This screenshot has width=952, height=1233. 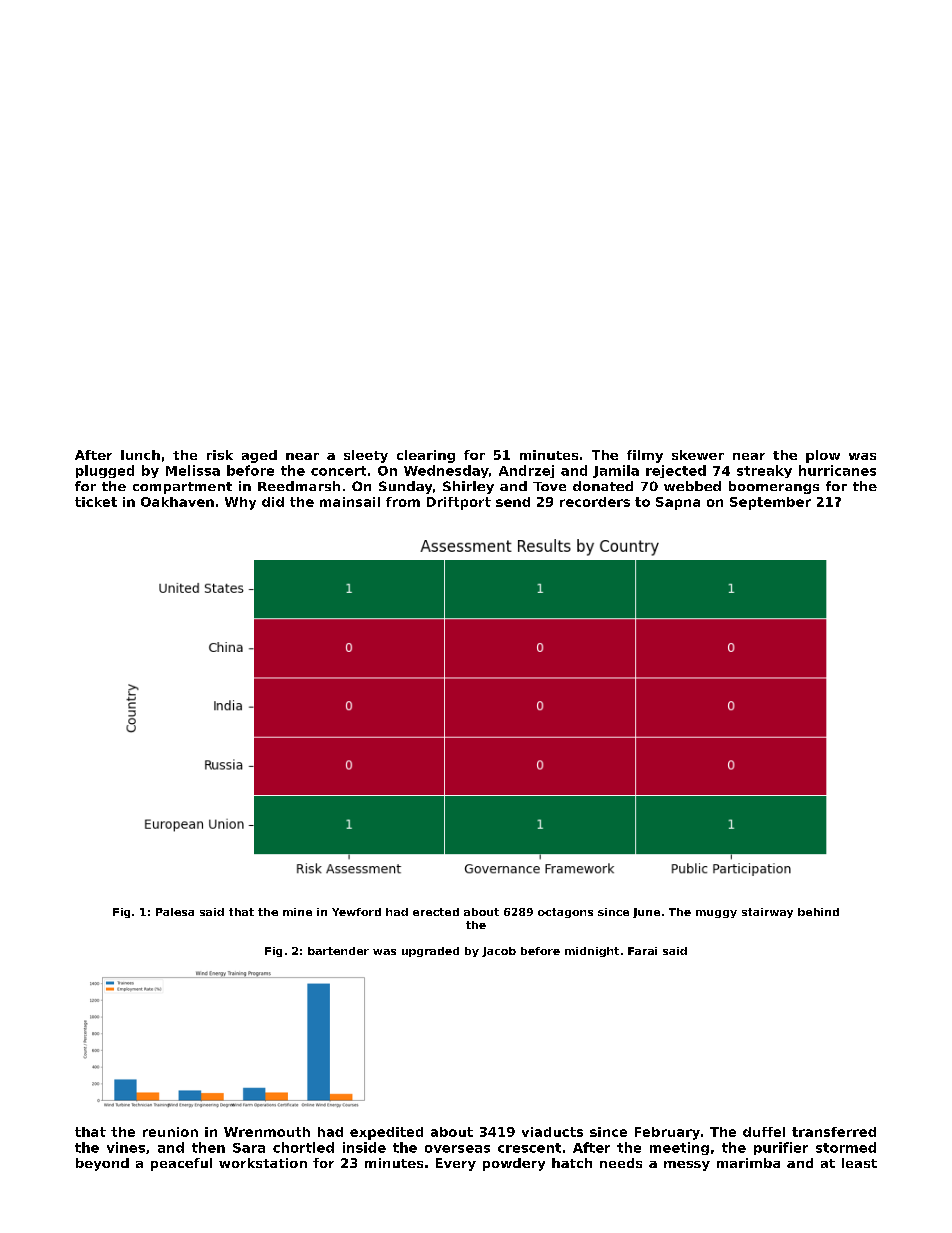 What do you see at coordinates (774, 487) in the screenshot?
I see `boomerangs` at bounding box center [774, 487].
